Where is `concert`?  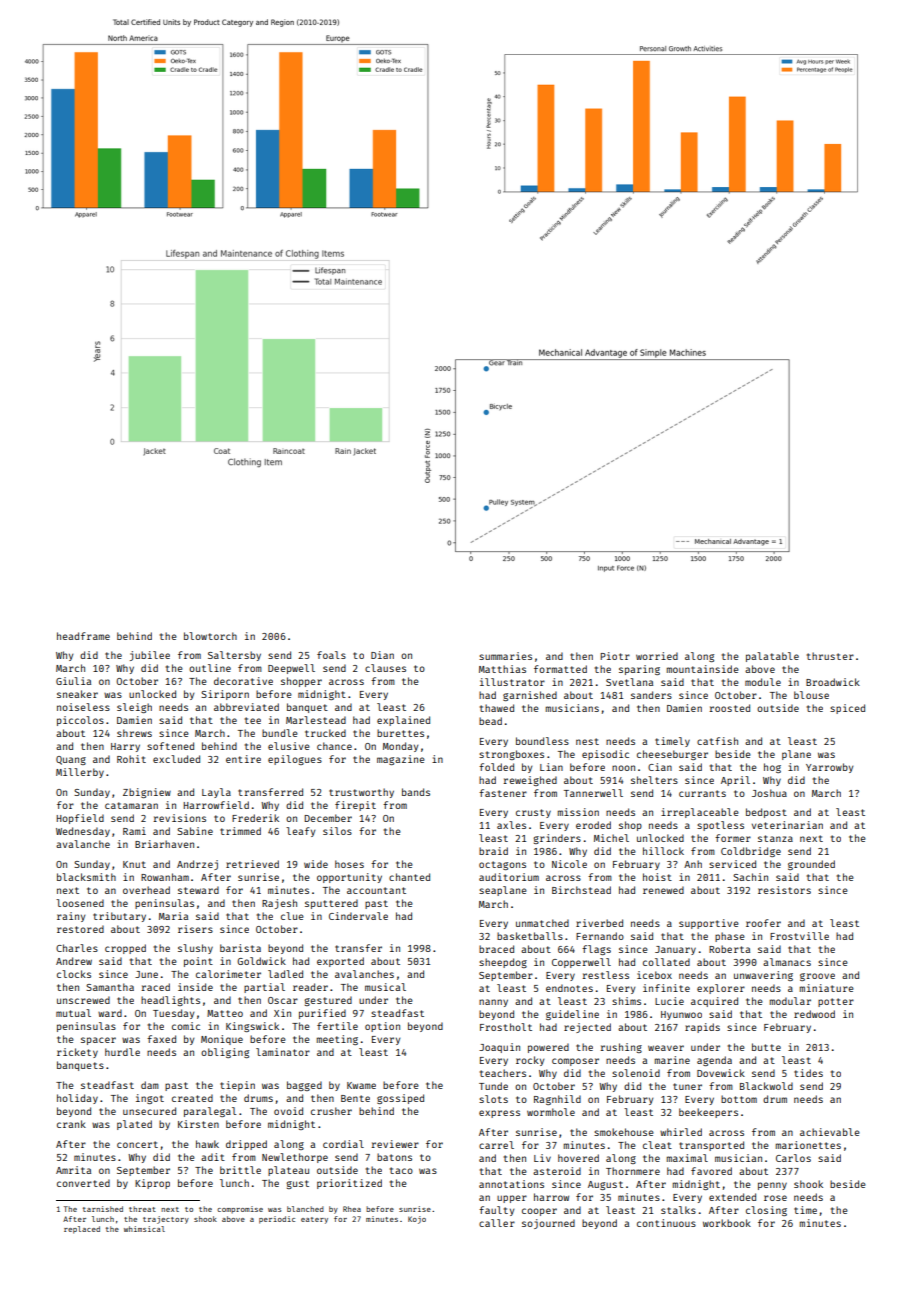 concert is located at coordinates (137, 1144).
